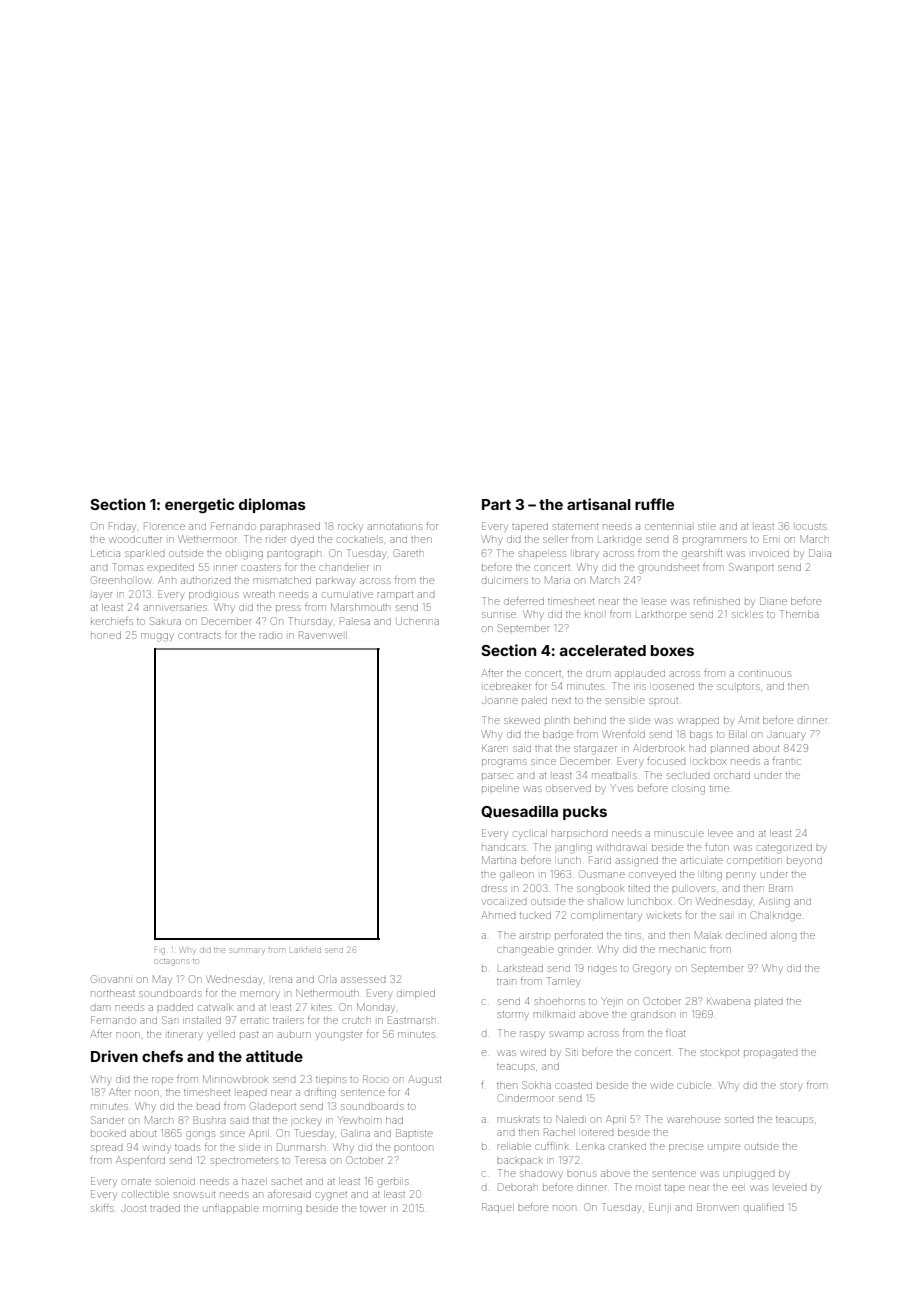  I want to click on Maria, so click(557, 580).
